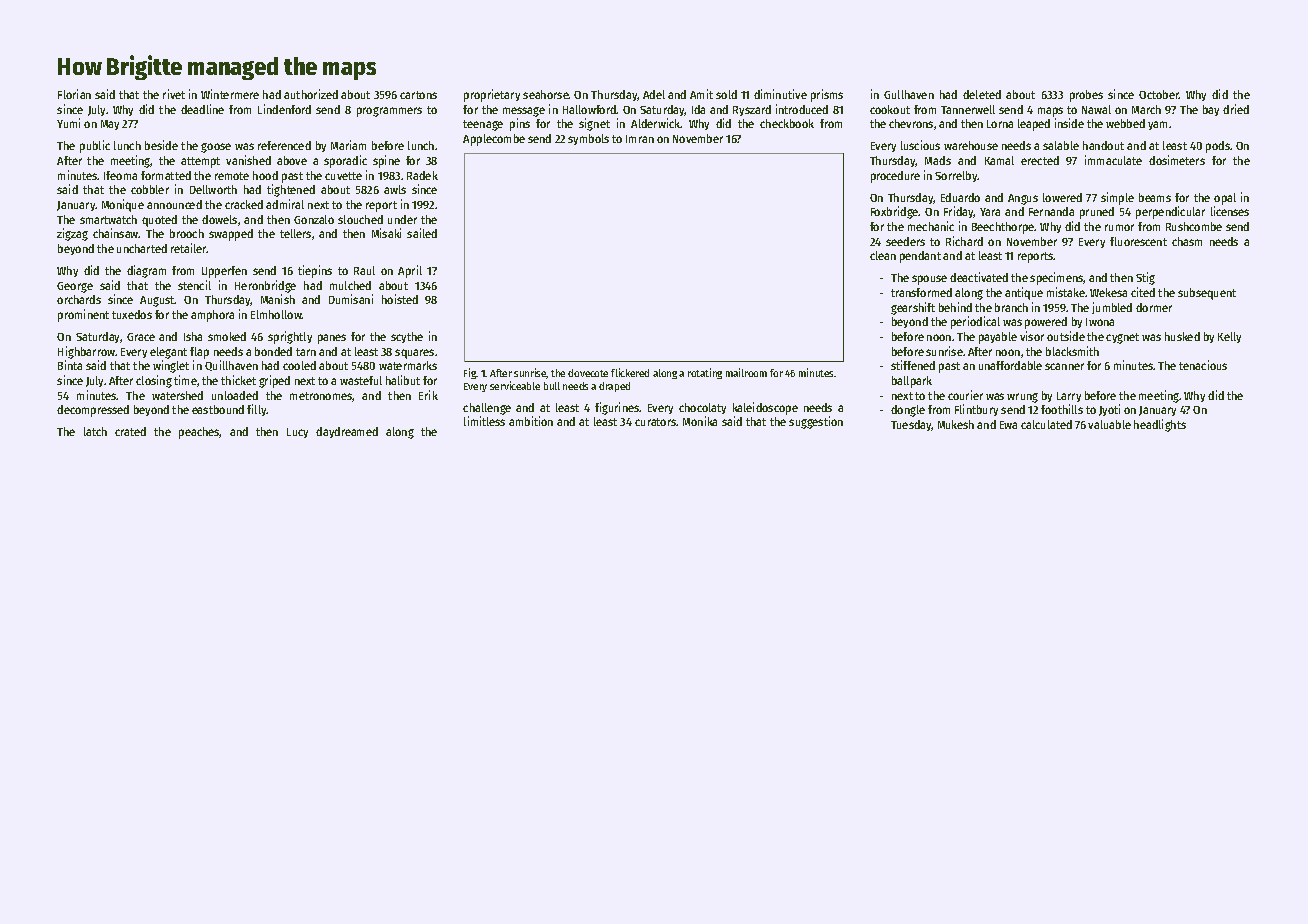 Image resolution: width=1308 pixels, height=924 pixels. I want to click on Florian, so click(74, 94).
